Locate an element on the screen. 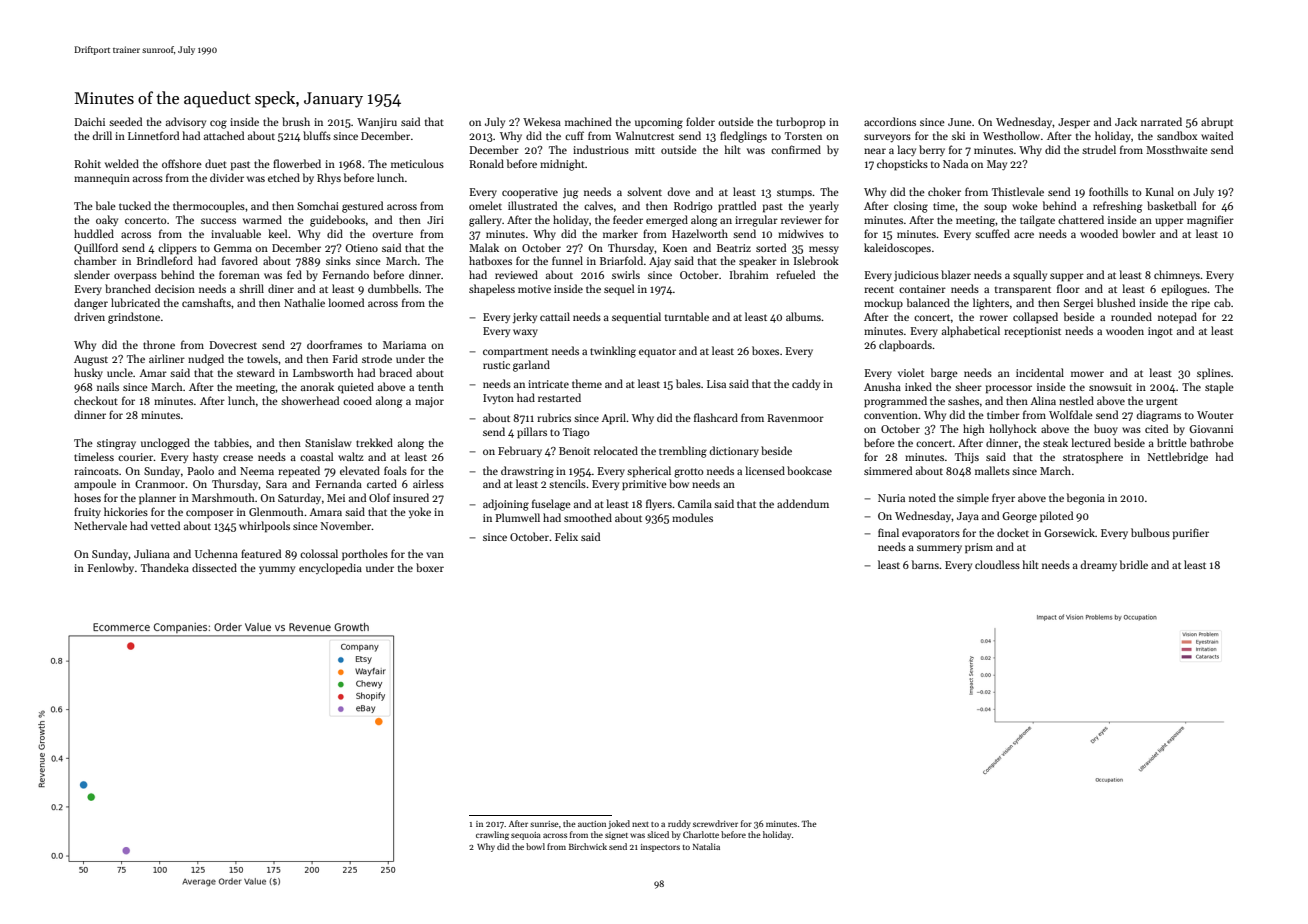 The image size is (1308, 924). confirmed is located at coordinates (796, 149).
